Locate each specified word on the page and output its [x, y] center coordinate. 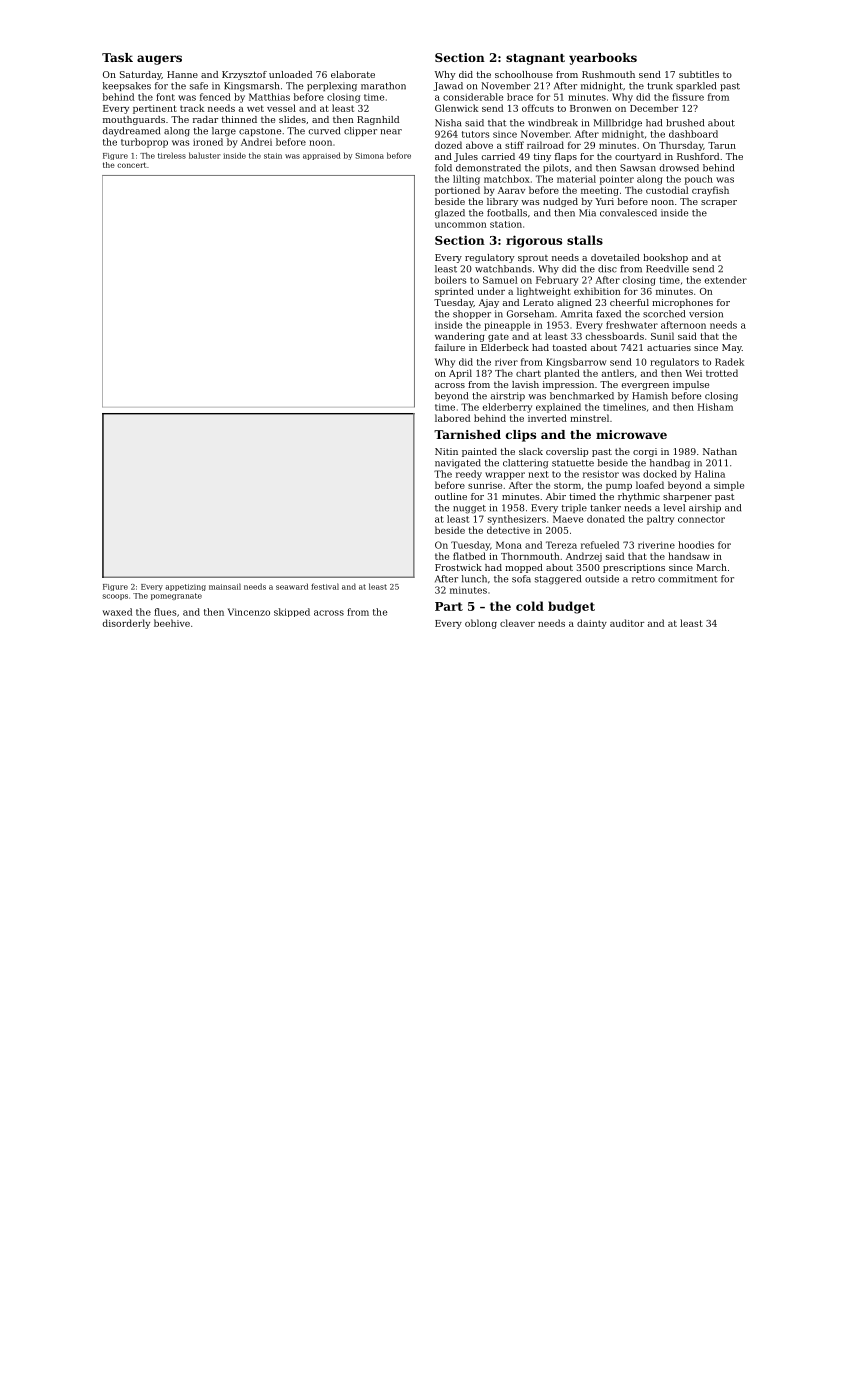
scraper [719, 203]
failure [450, 347]
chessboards [615, 336]
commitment [688, 579]
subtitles [699, 74]
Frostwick [458, 567]
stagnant [535, 59]
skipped [292, 612]
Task [117, 57]
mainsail [225, 586]
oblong [481, 624]
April [460, 374]
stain [273, 156]
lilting [466, 180]
